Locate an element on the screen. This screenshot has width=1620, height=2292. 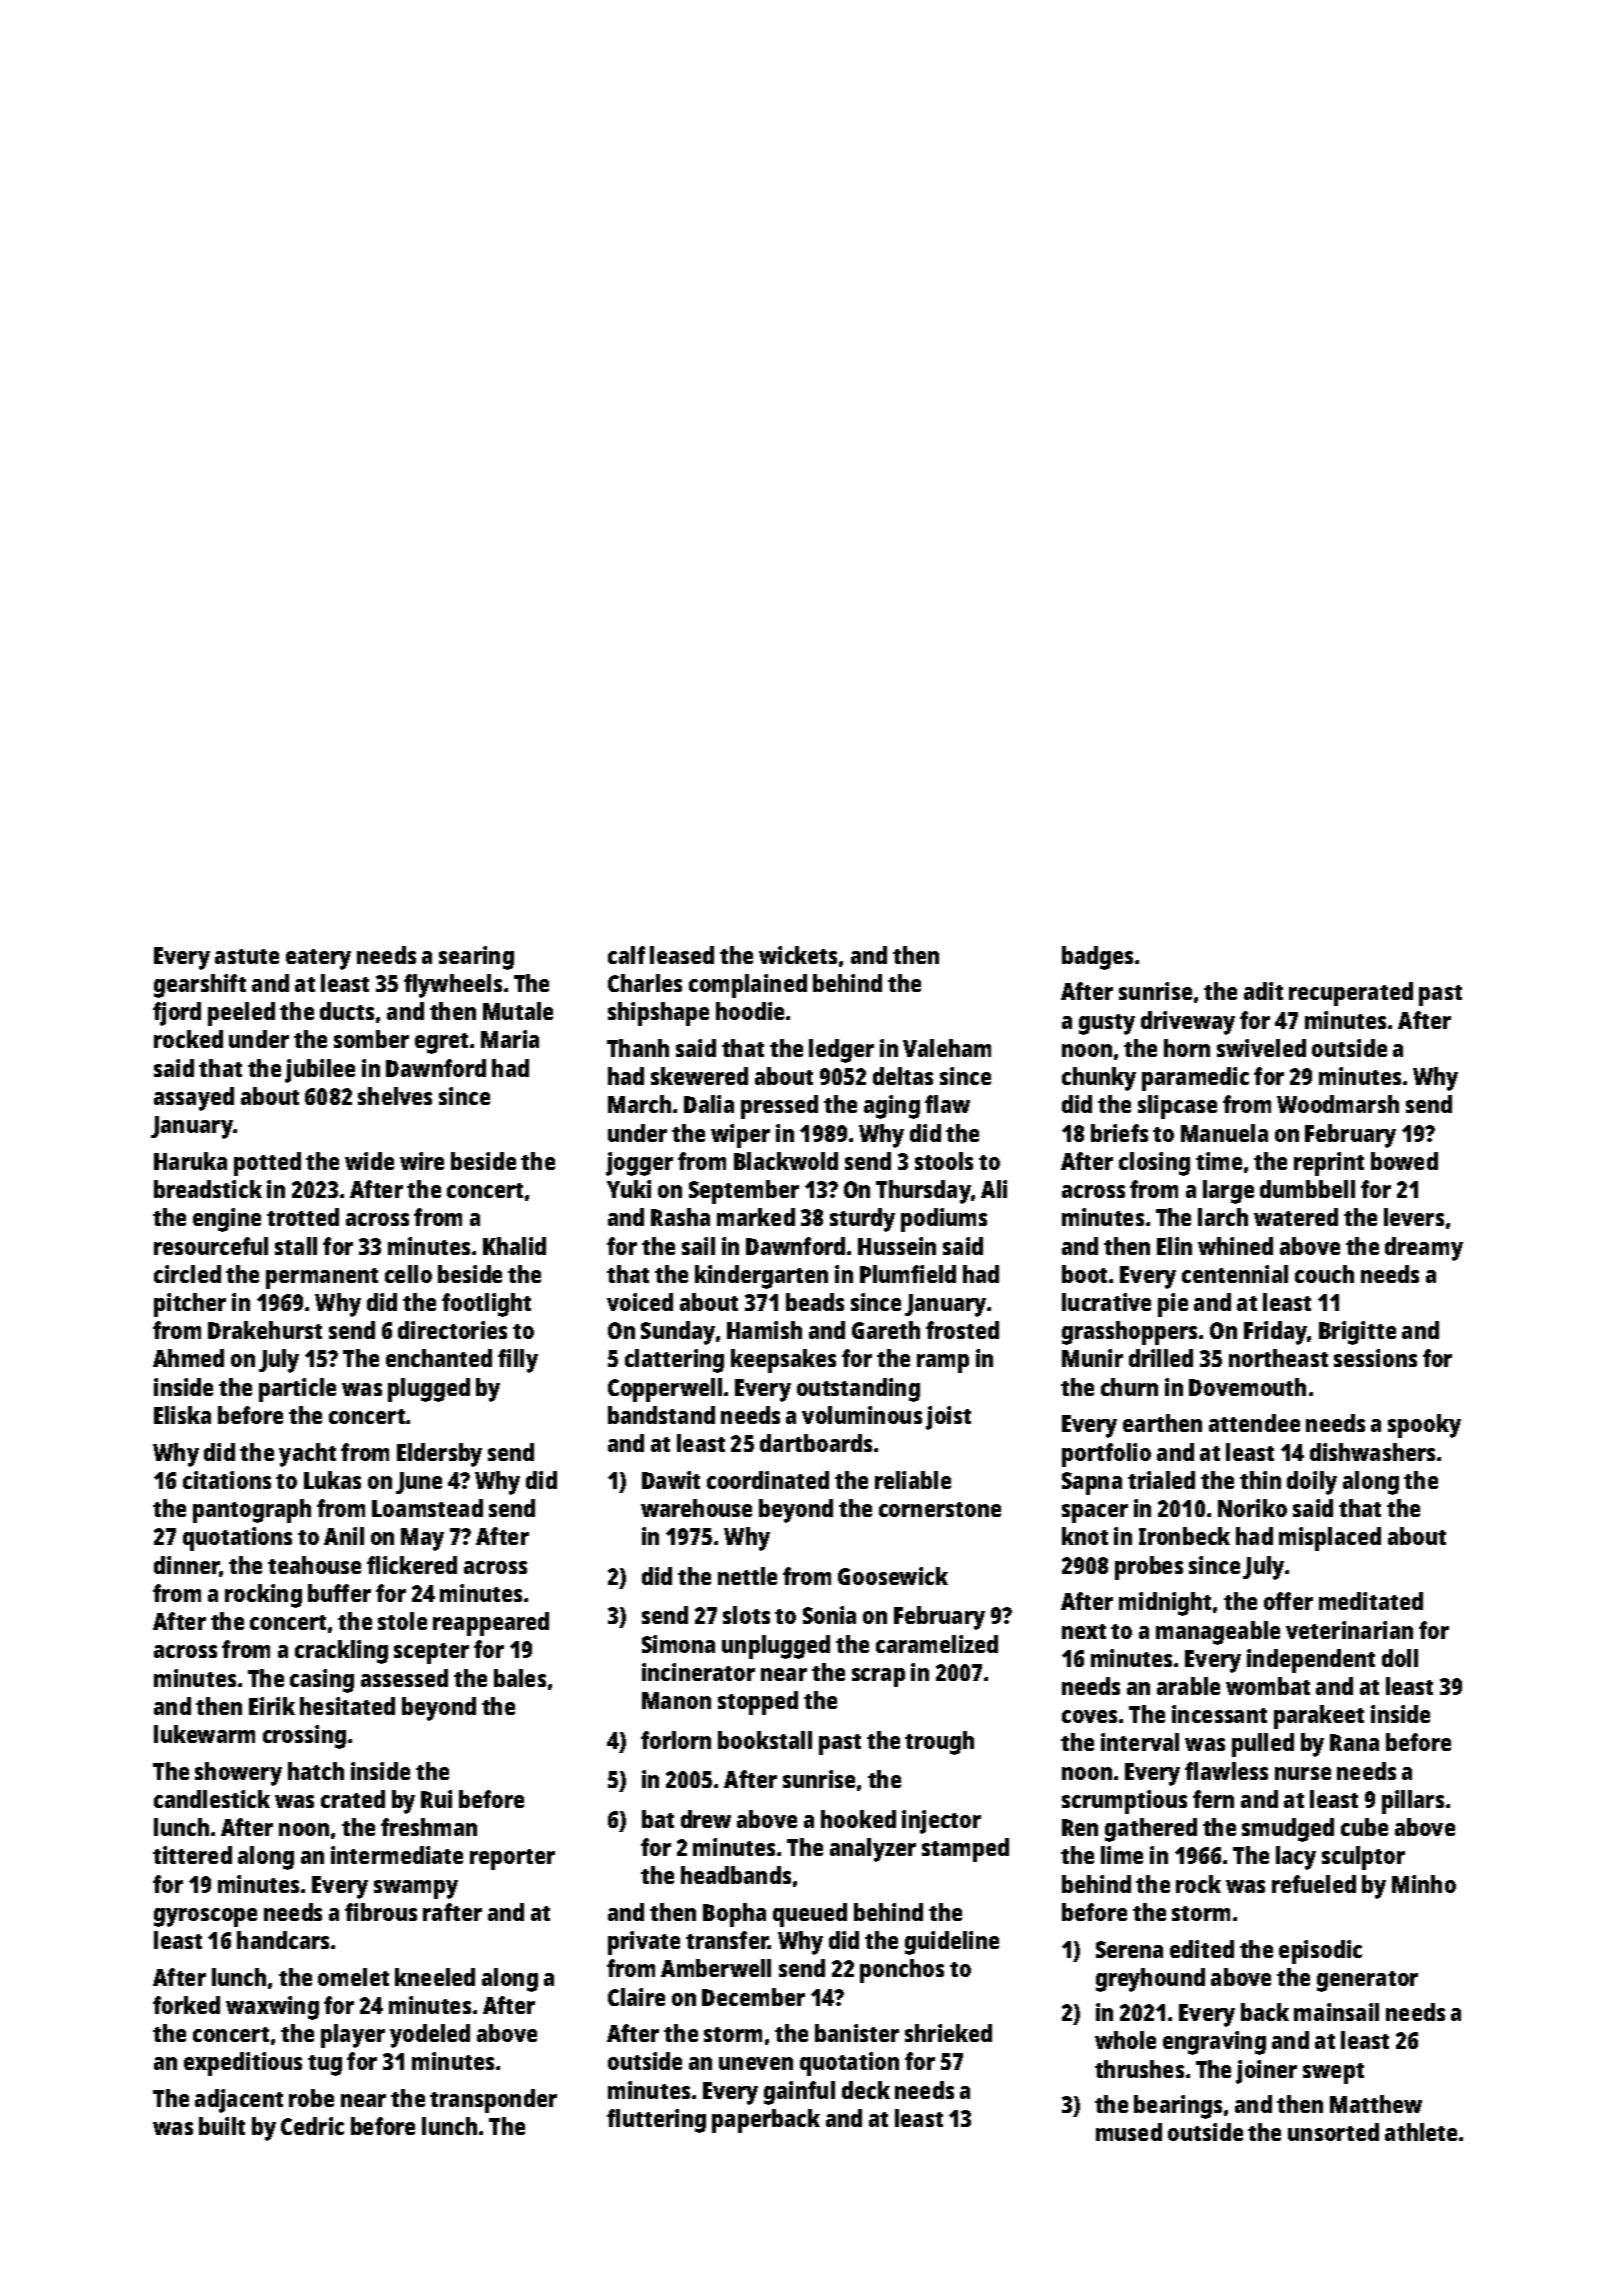
eatery is located at coordinates (318, 959).
